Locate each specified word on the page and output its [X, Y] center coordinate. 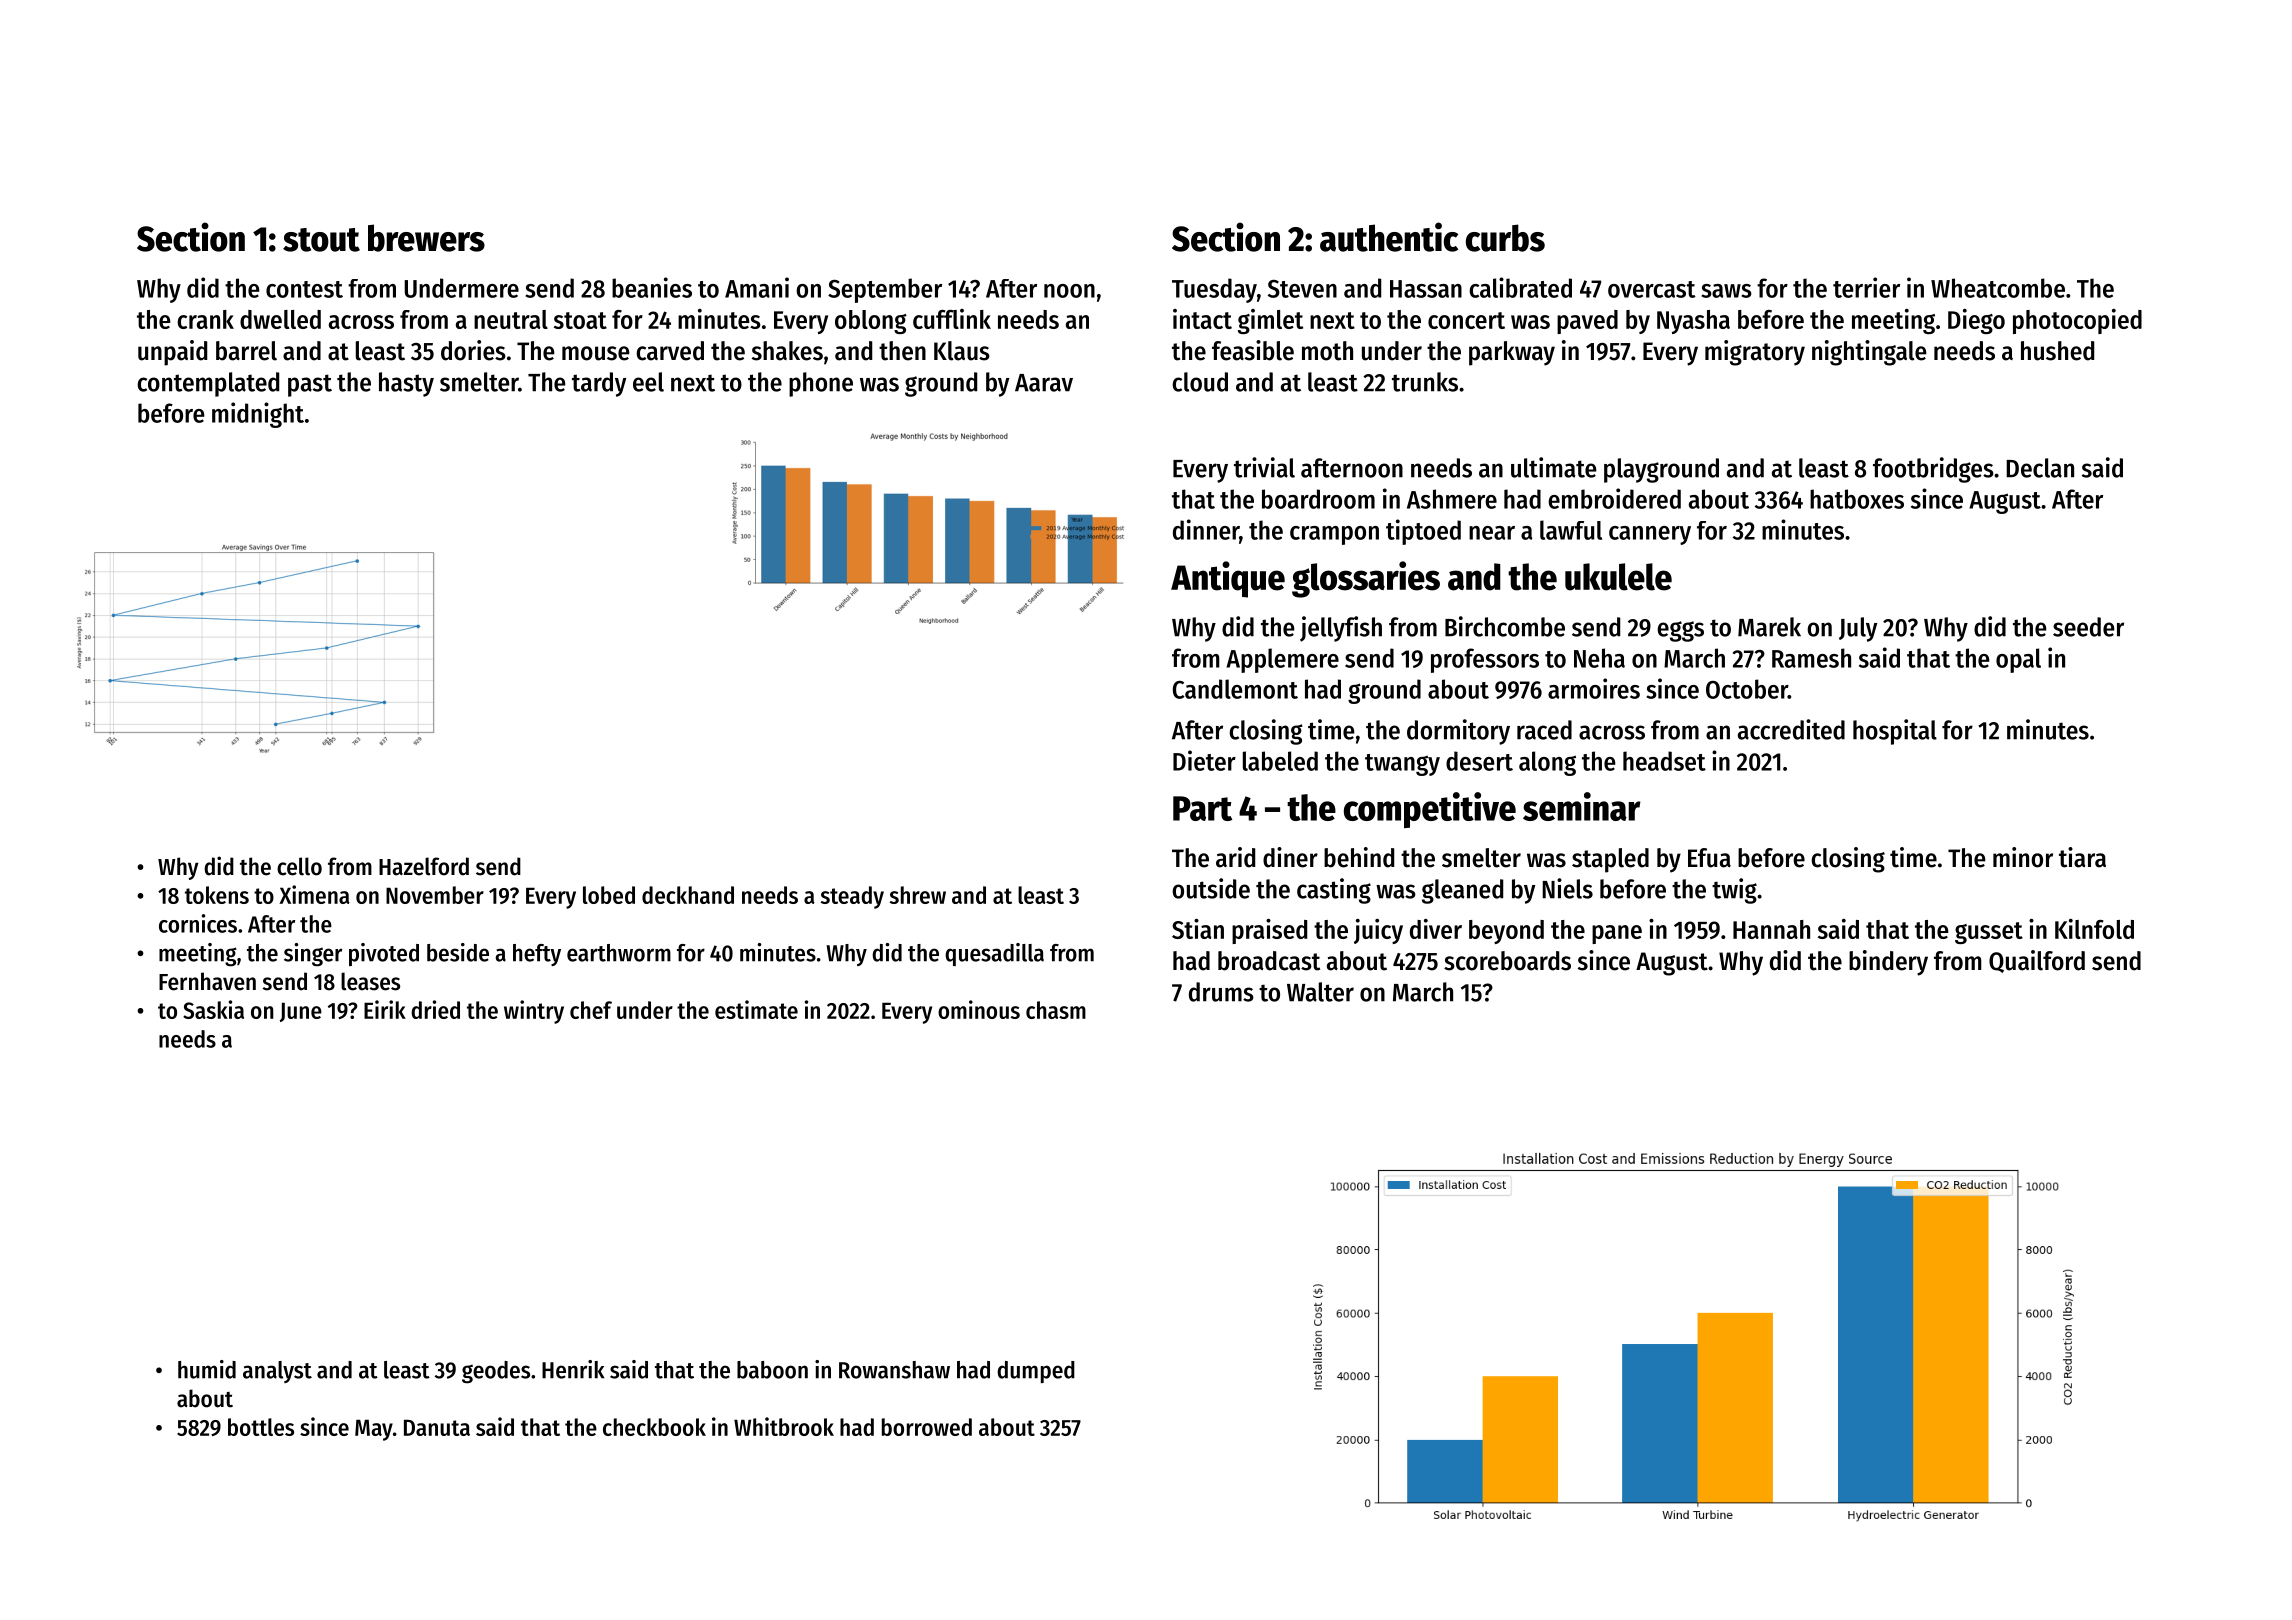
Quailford [2037, 961]
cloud [1200, 382]
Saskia [213, 1009]
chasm [1056, 1010]
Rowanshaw [894, 1370]
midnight [258, 415]
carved [670, 351]
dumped [1036, 1372]
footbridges [1933, 470]
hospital [1895, 732]
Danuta [437, 1427]
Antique [1228, 579]
